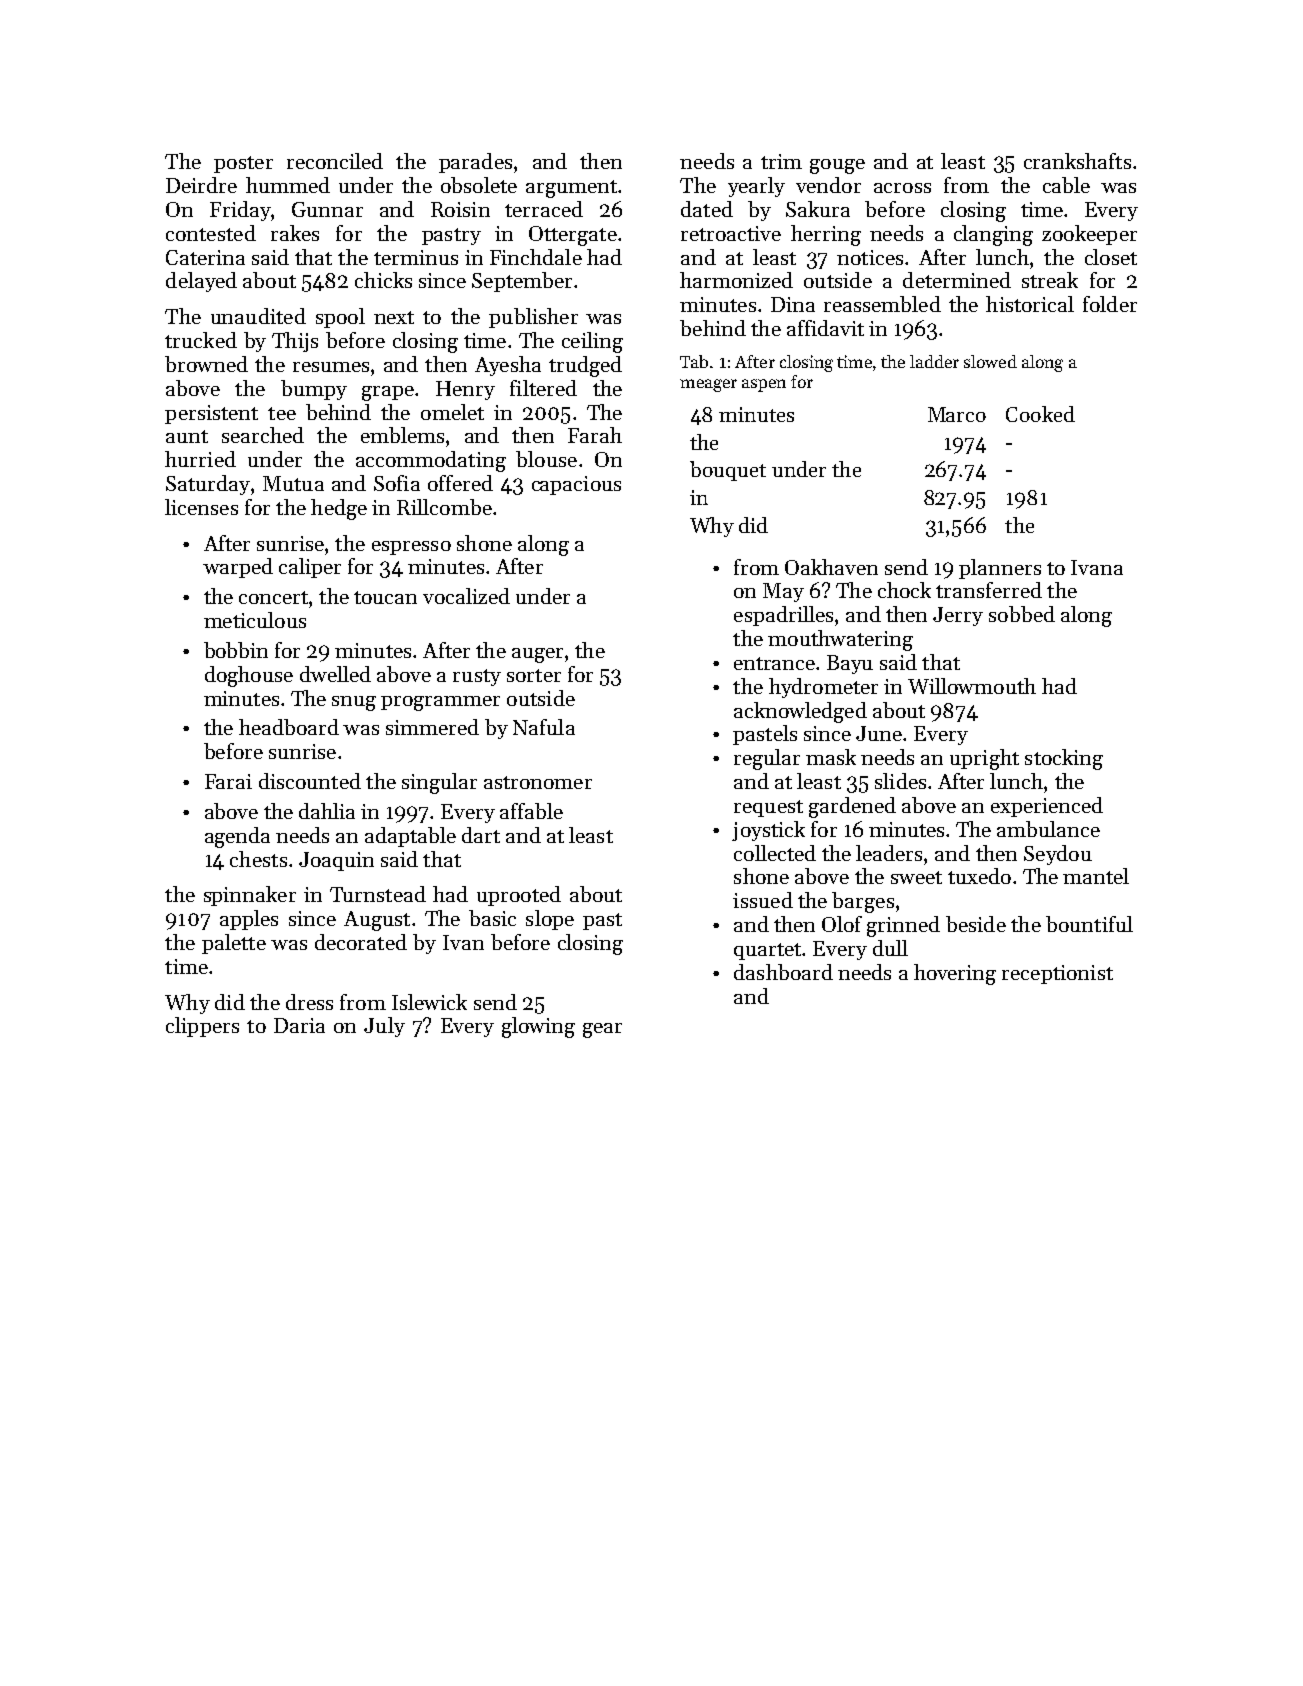 Image resolution: width=1303 pixels, height=1686 pixels. I want to click on receptionist, so click(1057, 974).
